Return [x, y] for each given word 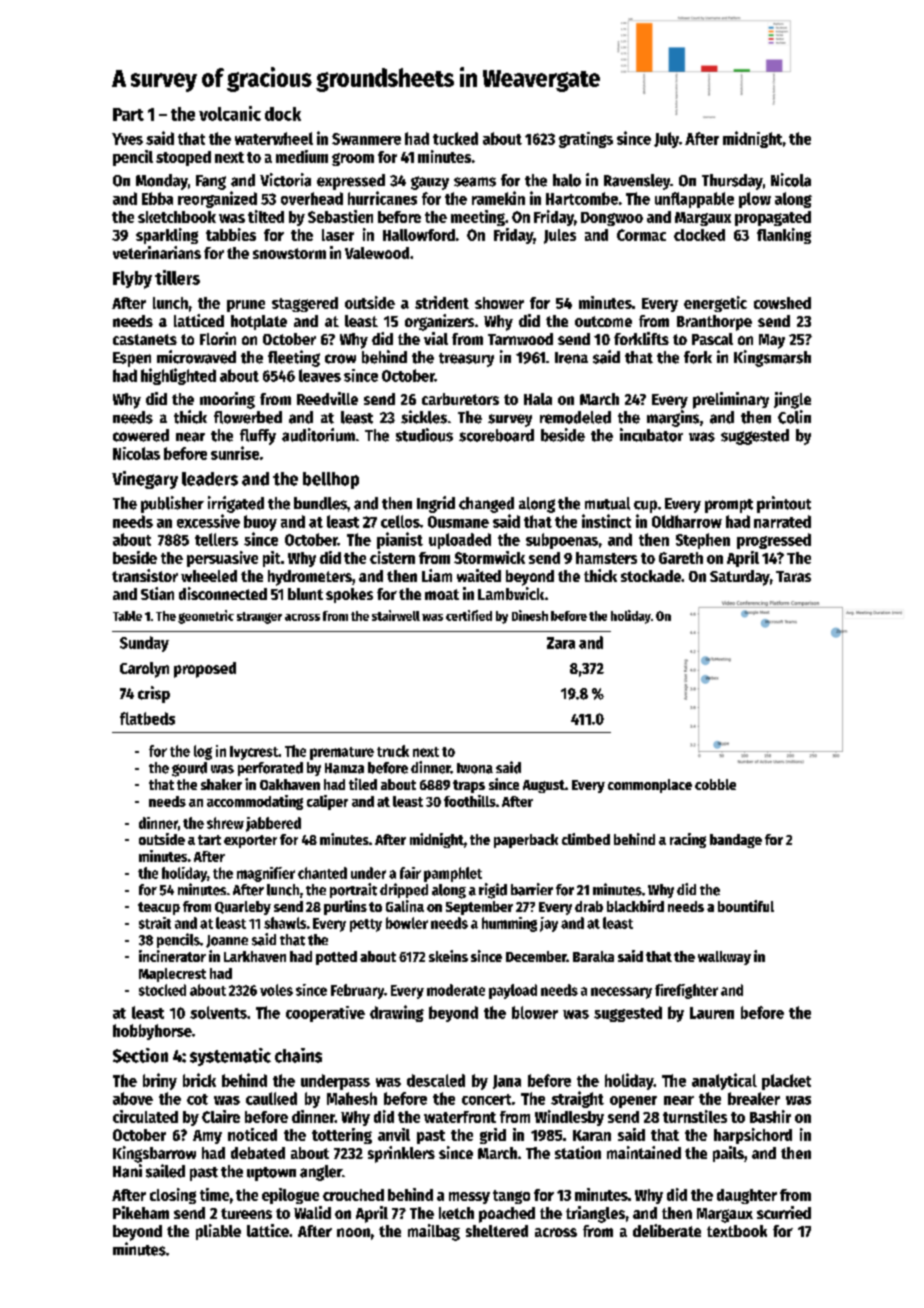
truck [393, 751]
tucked [455, 138]
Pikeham [141, 1212]
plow [755, 200]
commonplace [650, 786]
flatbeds [147, 718]
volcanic [230, 113]
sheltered [497, 1231]
